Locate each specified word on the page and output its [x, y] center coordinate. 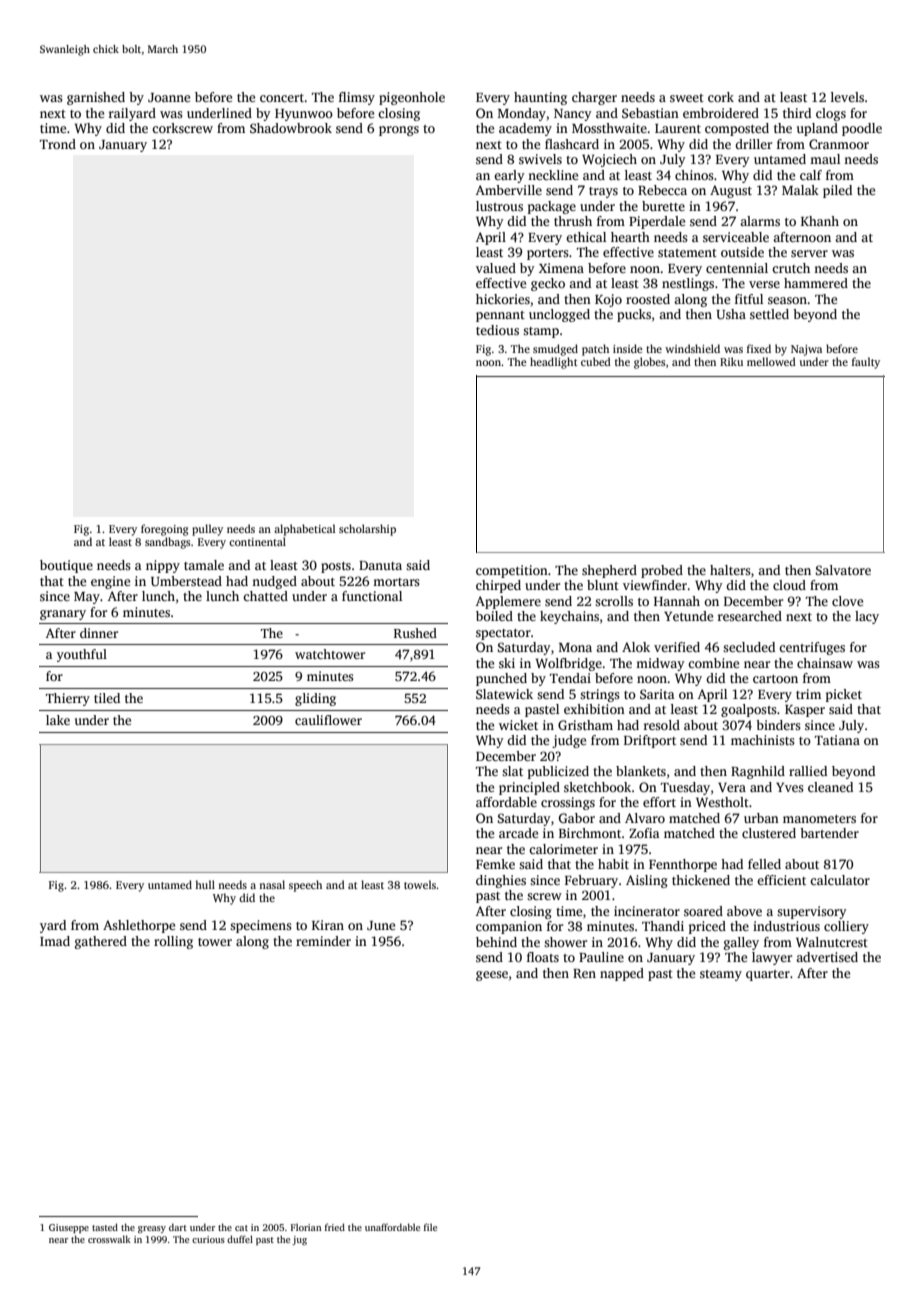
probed [662, 571]
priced [707, 927]
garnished [96, 98]
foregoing [164, 530]
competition [512, 571]
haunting [540, 98]
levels [847, 97]
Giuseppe [69, 1228]
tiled [107, 698]
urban [761, 818]
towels [420, 884]
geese [492, 976]
